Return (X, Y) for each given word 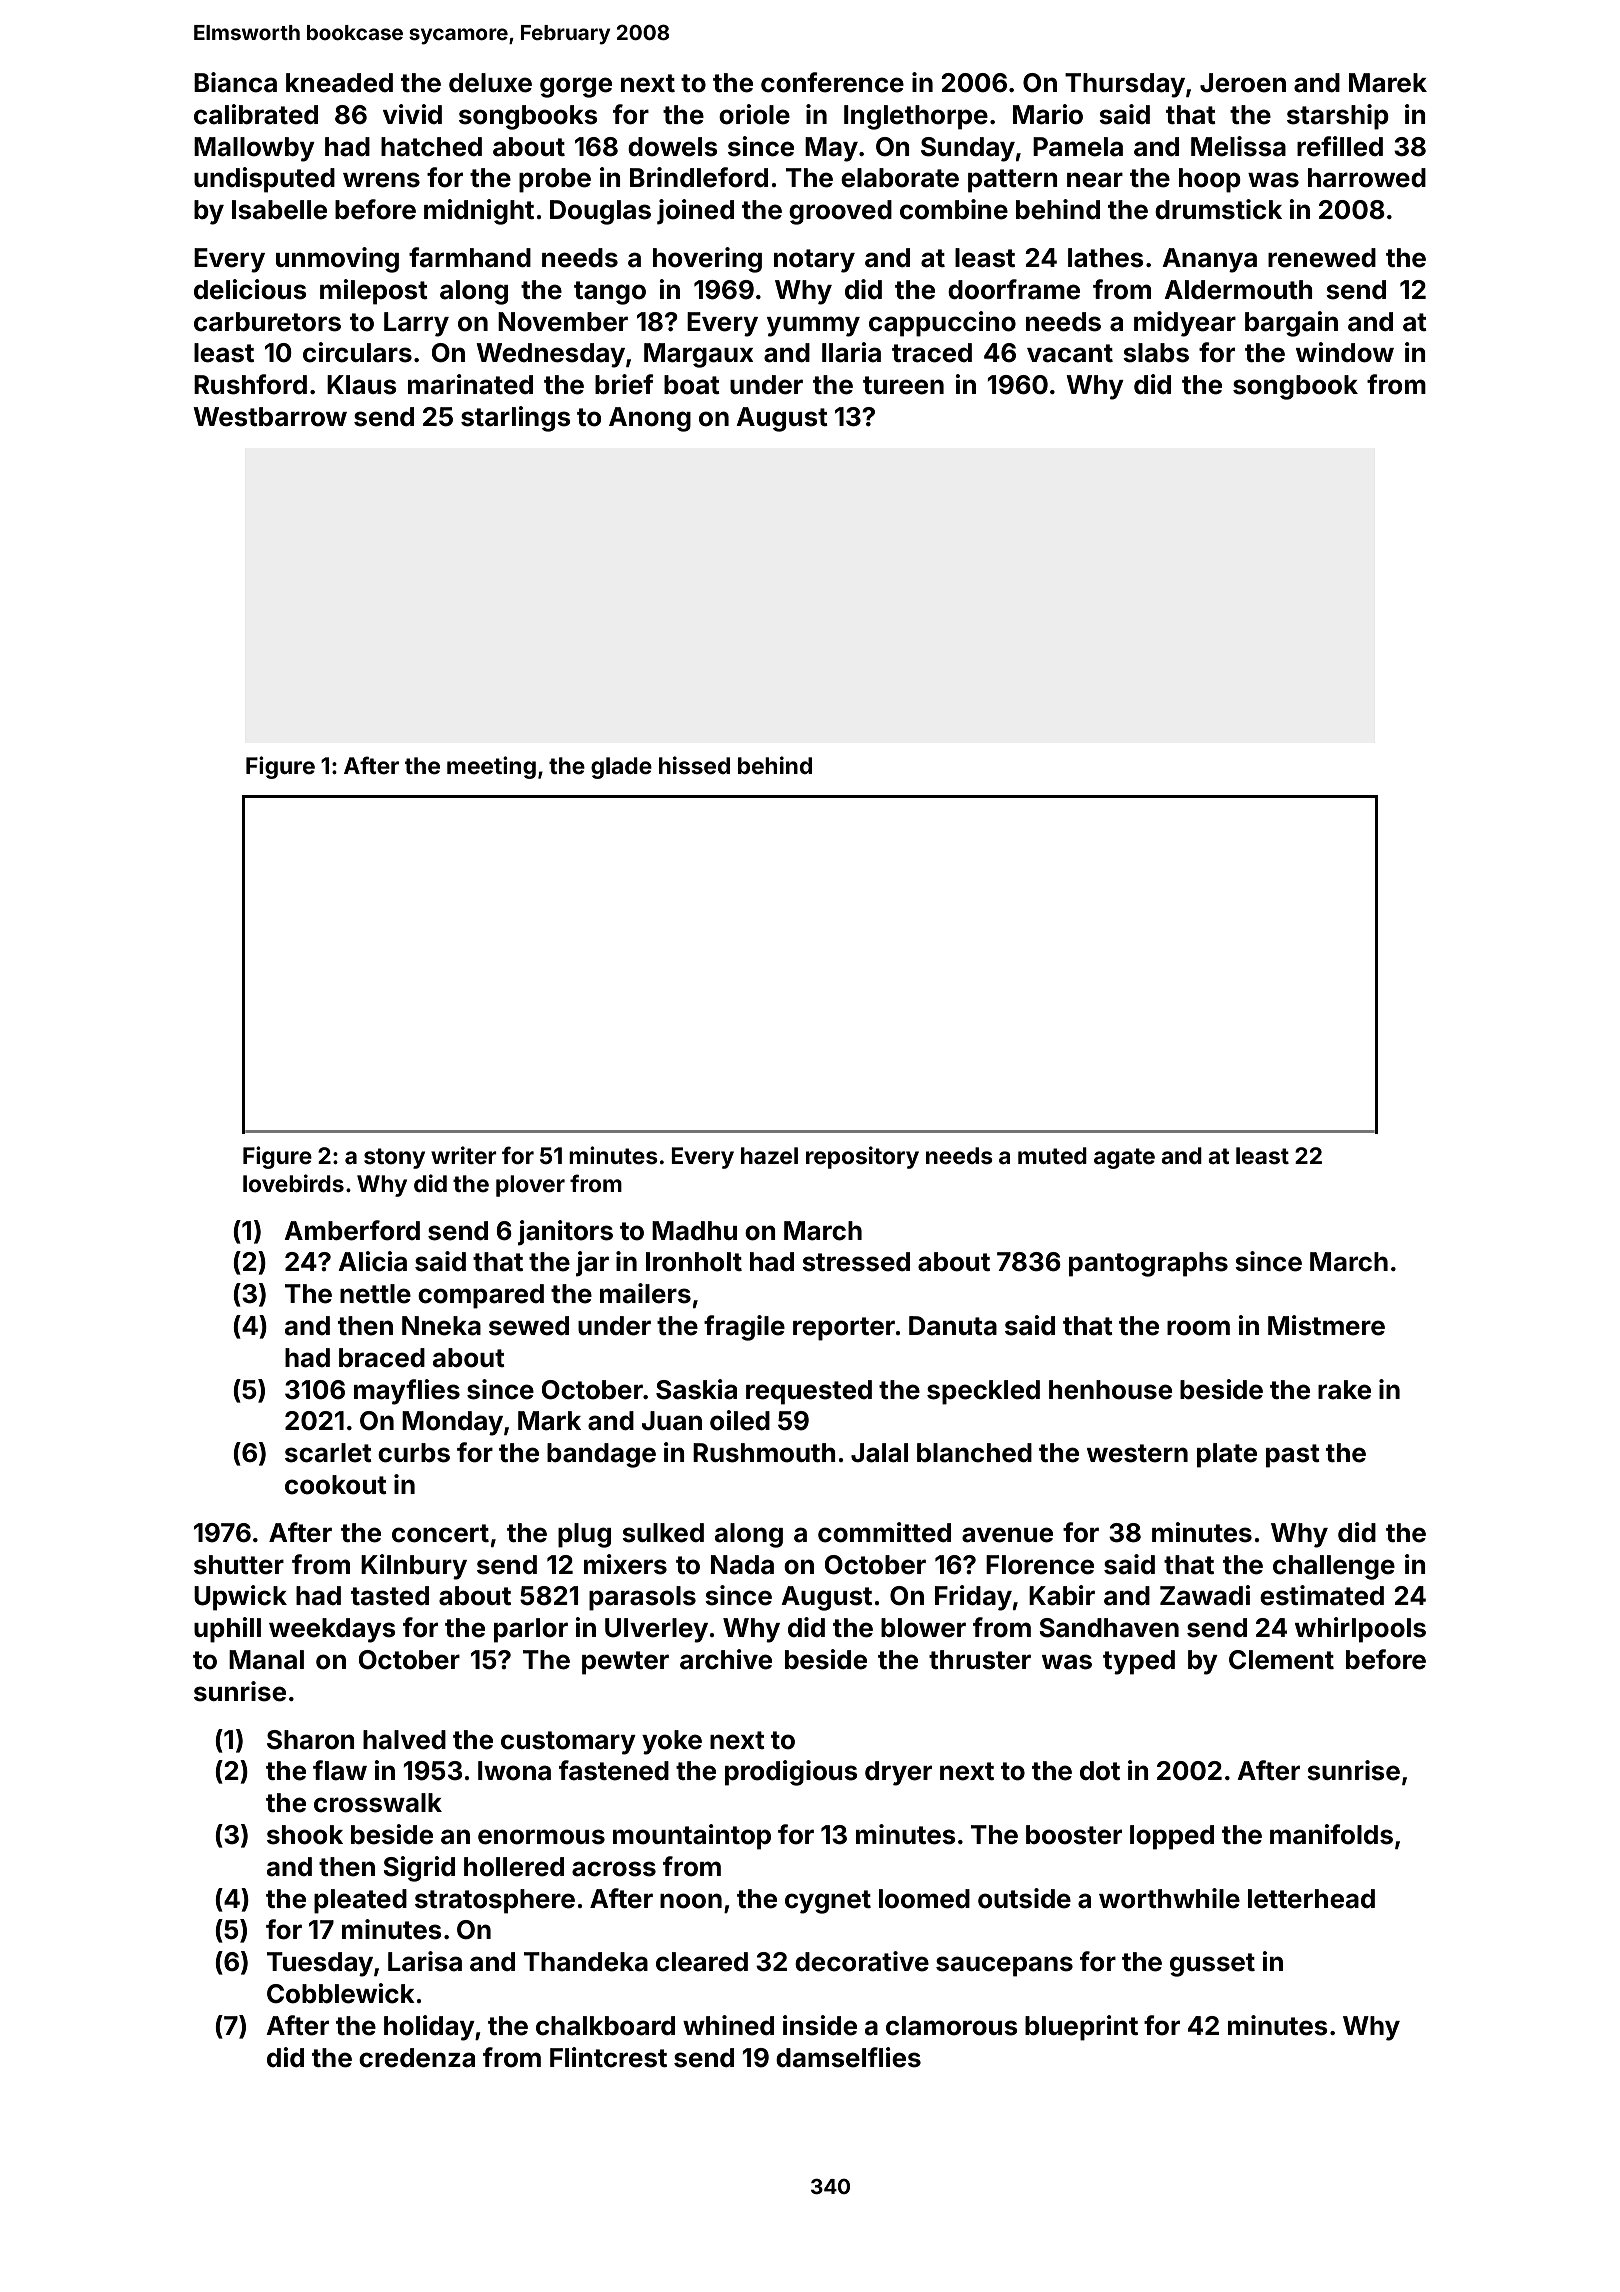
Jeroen (1243, 83)
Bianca (235, 82)
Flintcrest (608, 2057)
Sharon (311, 1740)
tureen (903, 385)
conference (832, 82)
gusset (1212, 1965)
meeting (491, 767)
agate (1124, 1158)
